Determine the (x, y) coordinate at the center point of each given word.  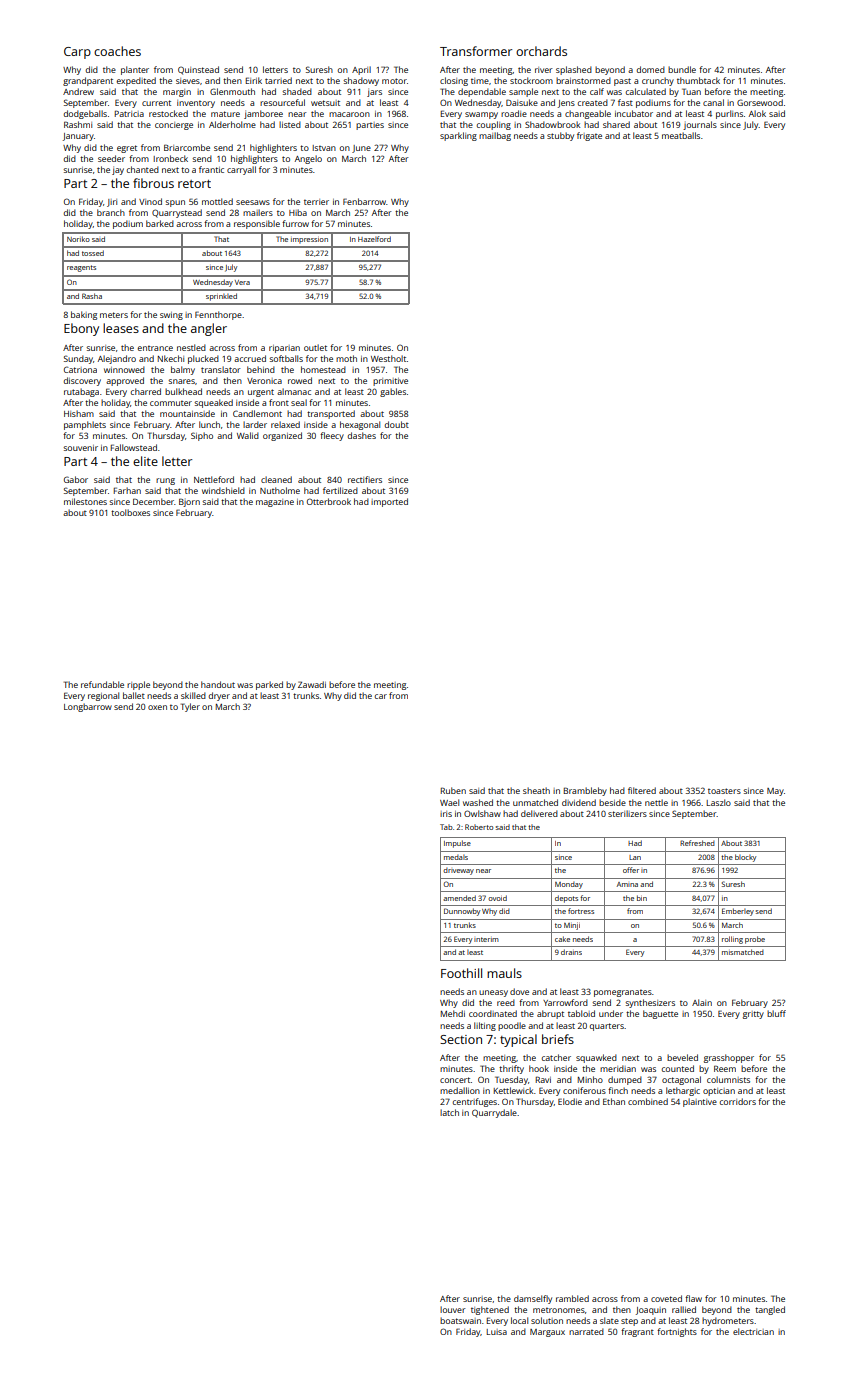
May (775, 792)
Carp (77, 53)
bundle (682, 69)
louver (453, 1309)
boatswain (460, 1320)
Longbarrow (88, 707)
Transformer (476, 51)
